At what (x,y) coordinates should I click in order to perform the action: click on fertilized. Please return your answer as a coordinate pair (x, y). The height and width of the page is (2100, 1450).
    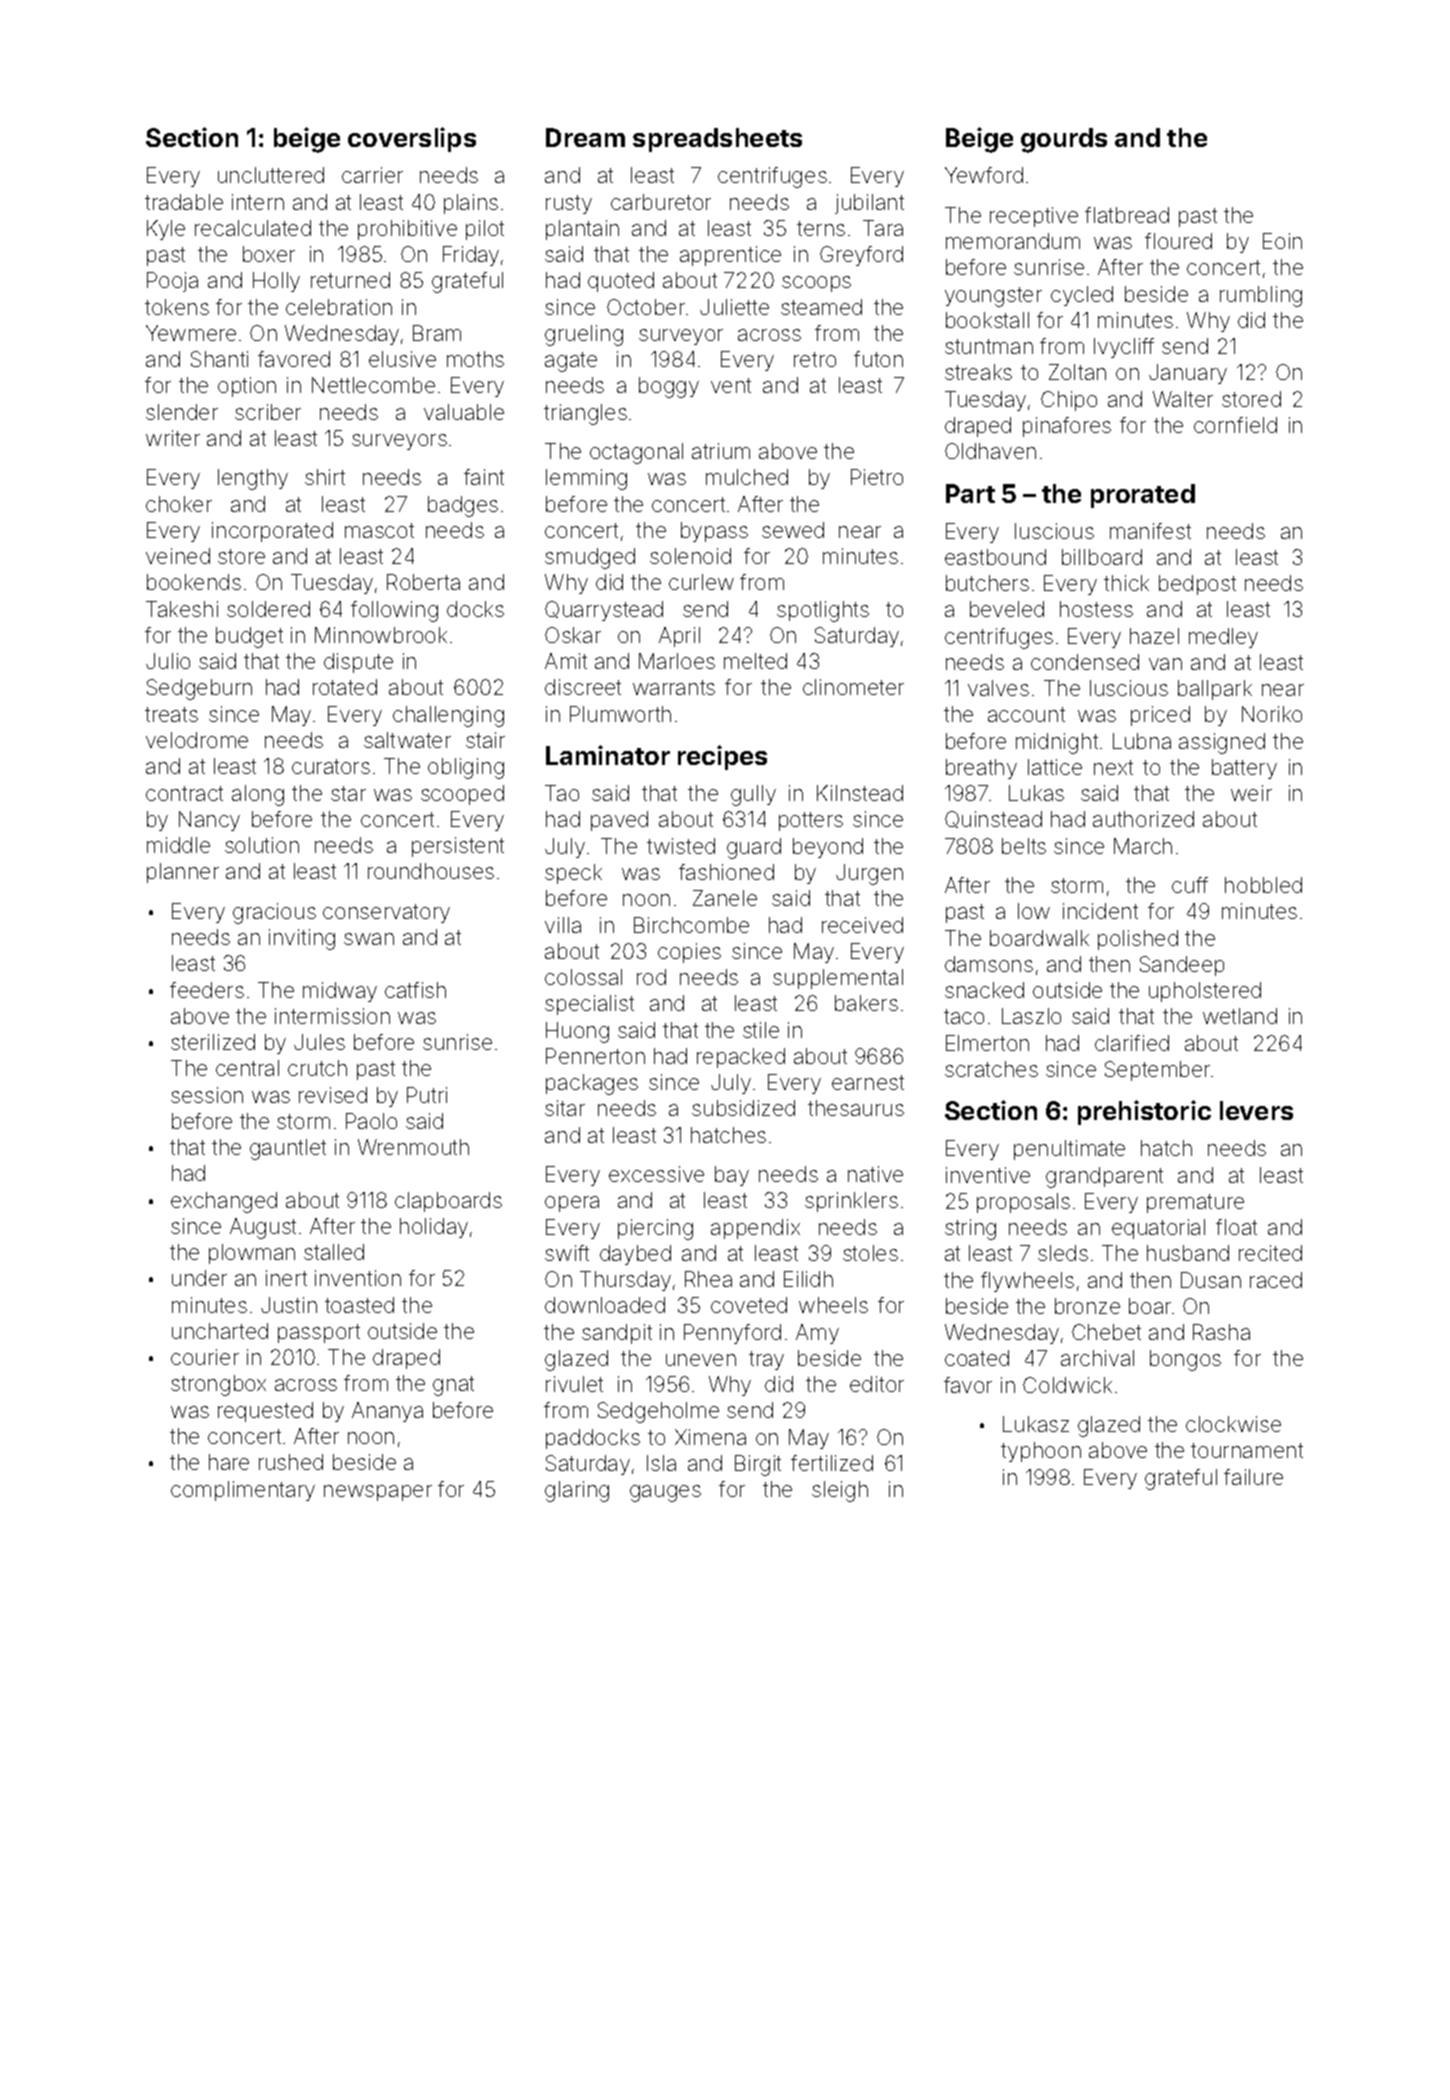
    Looking at the image, I should click on (832, 1463).
